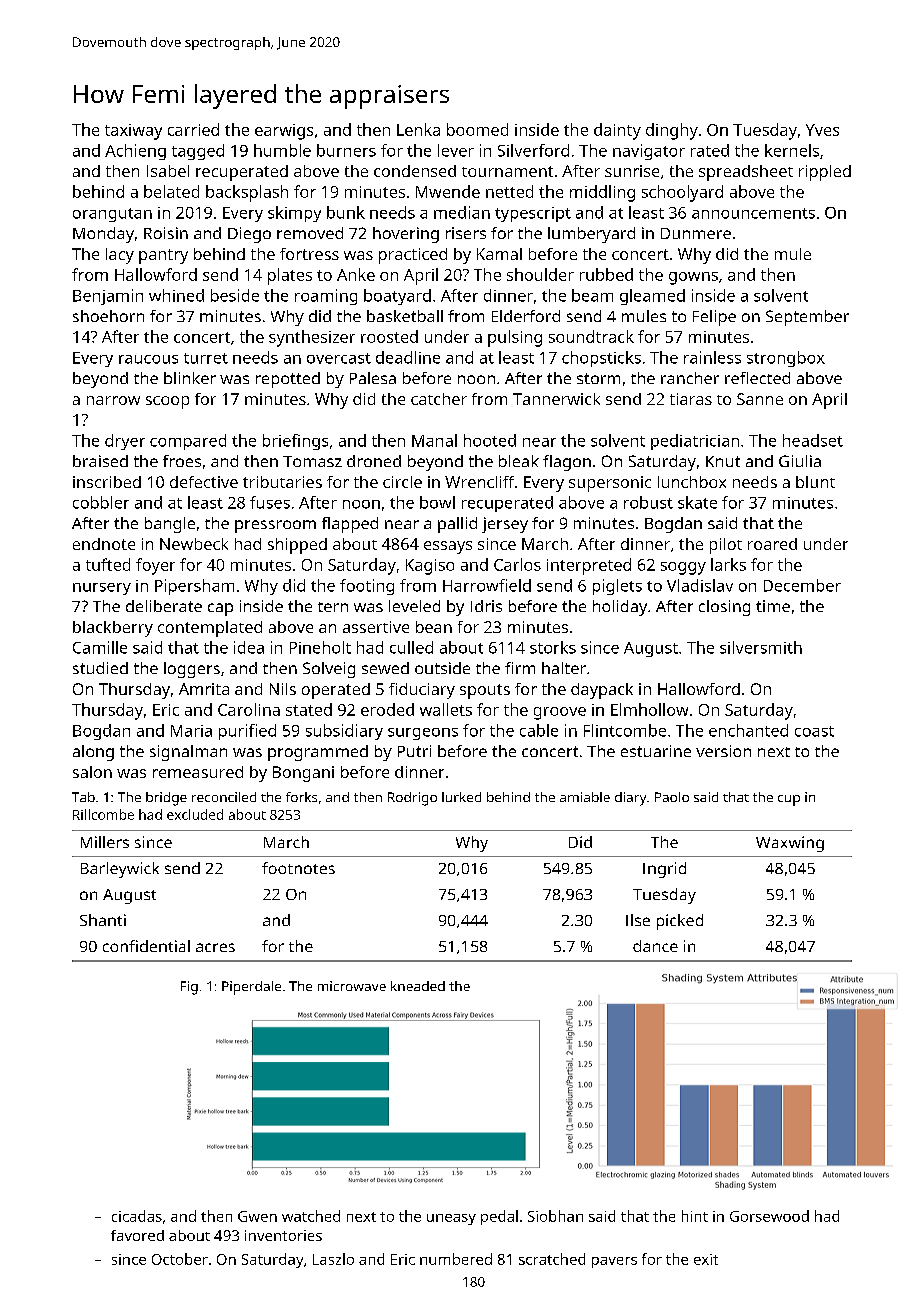 The image size is (924, 1308). What do you see at coordinates (451, 1219) in the screenshot?
I see `uneasy` at bounding box center [451, 1219].
